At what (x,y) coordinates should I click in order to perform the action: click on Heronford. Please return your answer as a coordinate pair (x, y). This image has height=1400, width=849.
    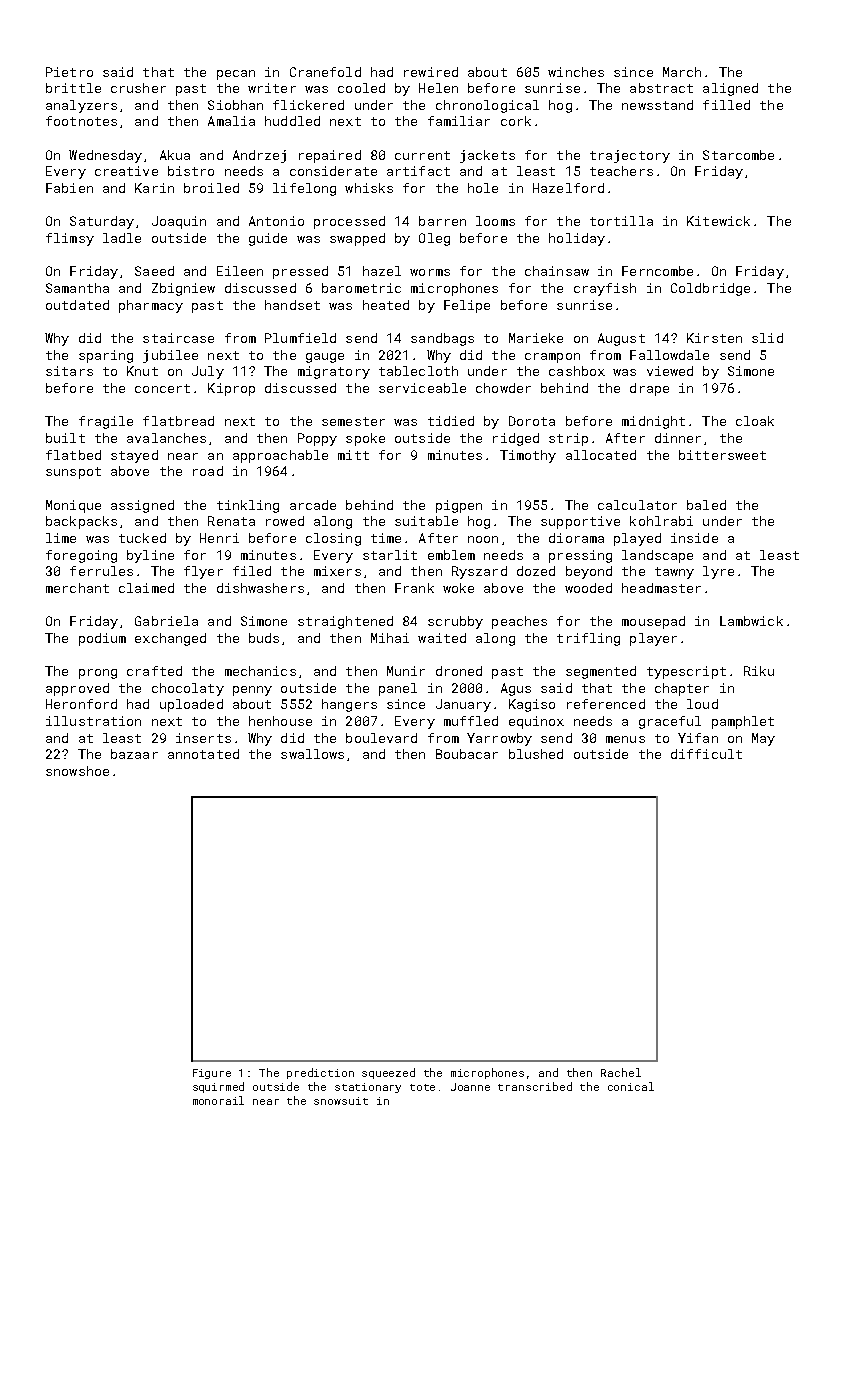
    Looking at the image, I should click on (81, 704).
